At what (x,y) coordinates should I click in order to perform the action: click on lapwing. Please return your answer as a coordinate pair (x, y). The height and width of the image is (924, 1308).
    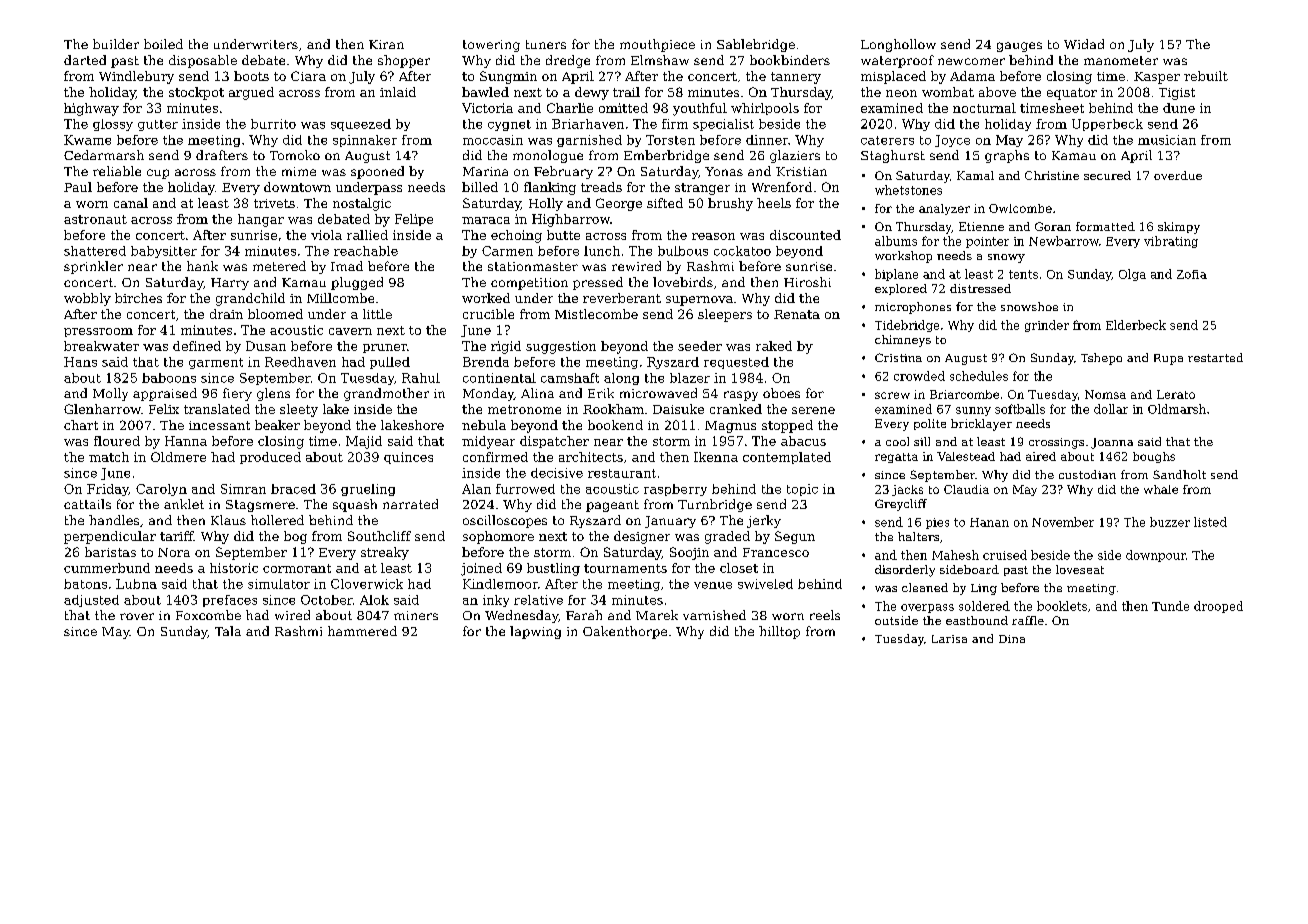
    Looking at the image, I should click on (535, 632).
